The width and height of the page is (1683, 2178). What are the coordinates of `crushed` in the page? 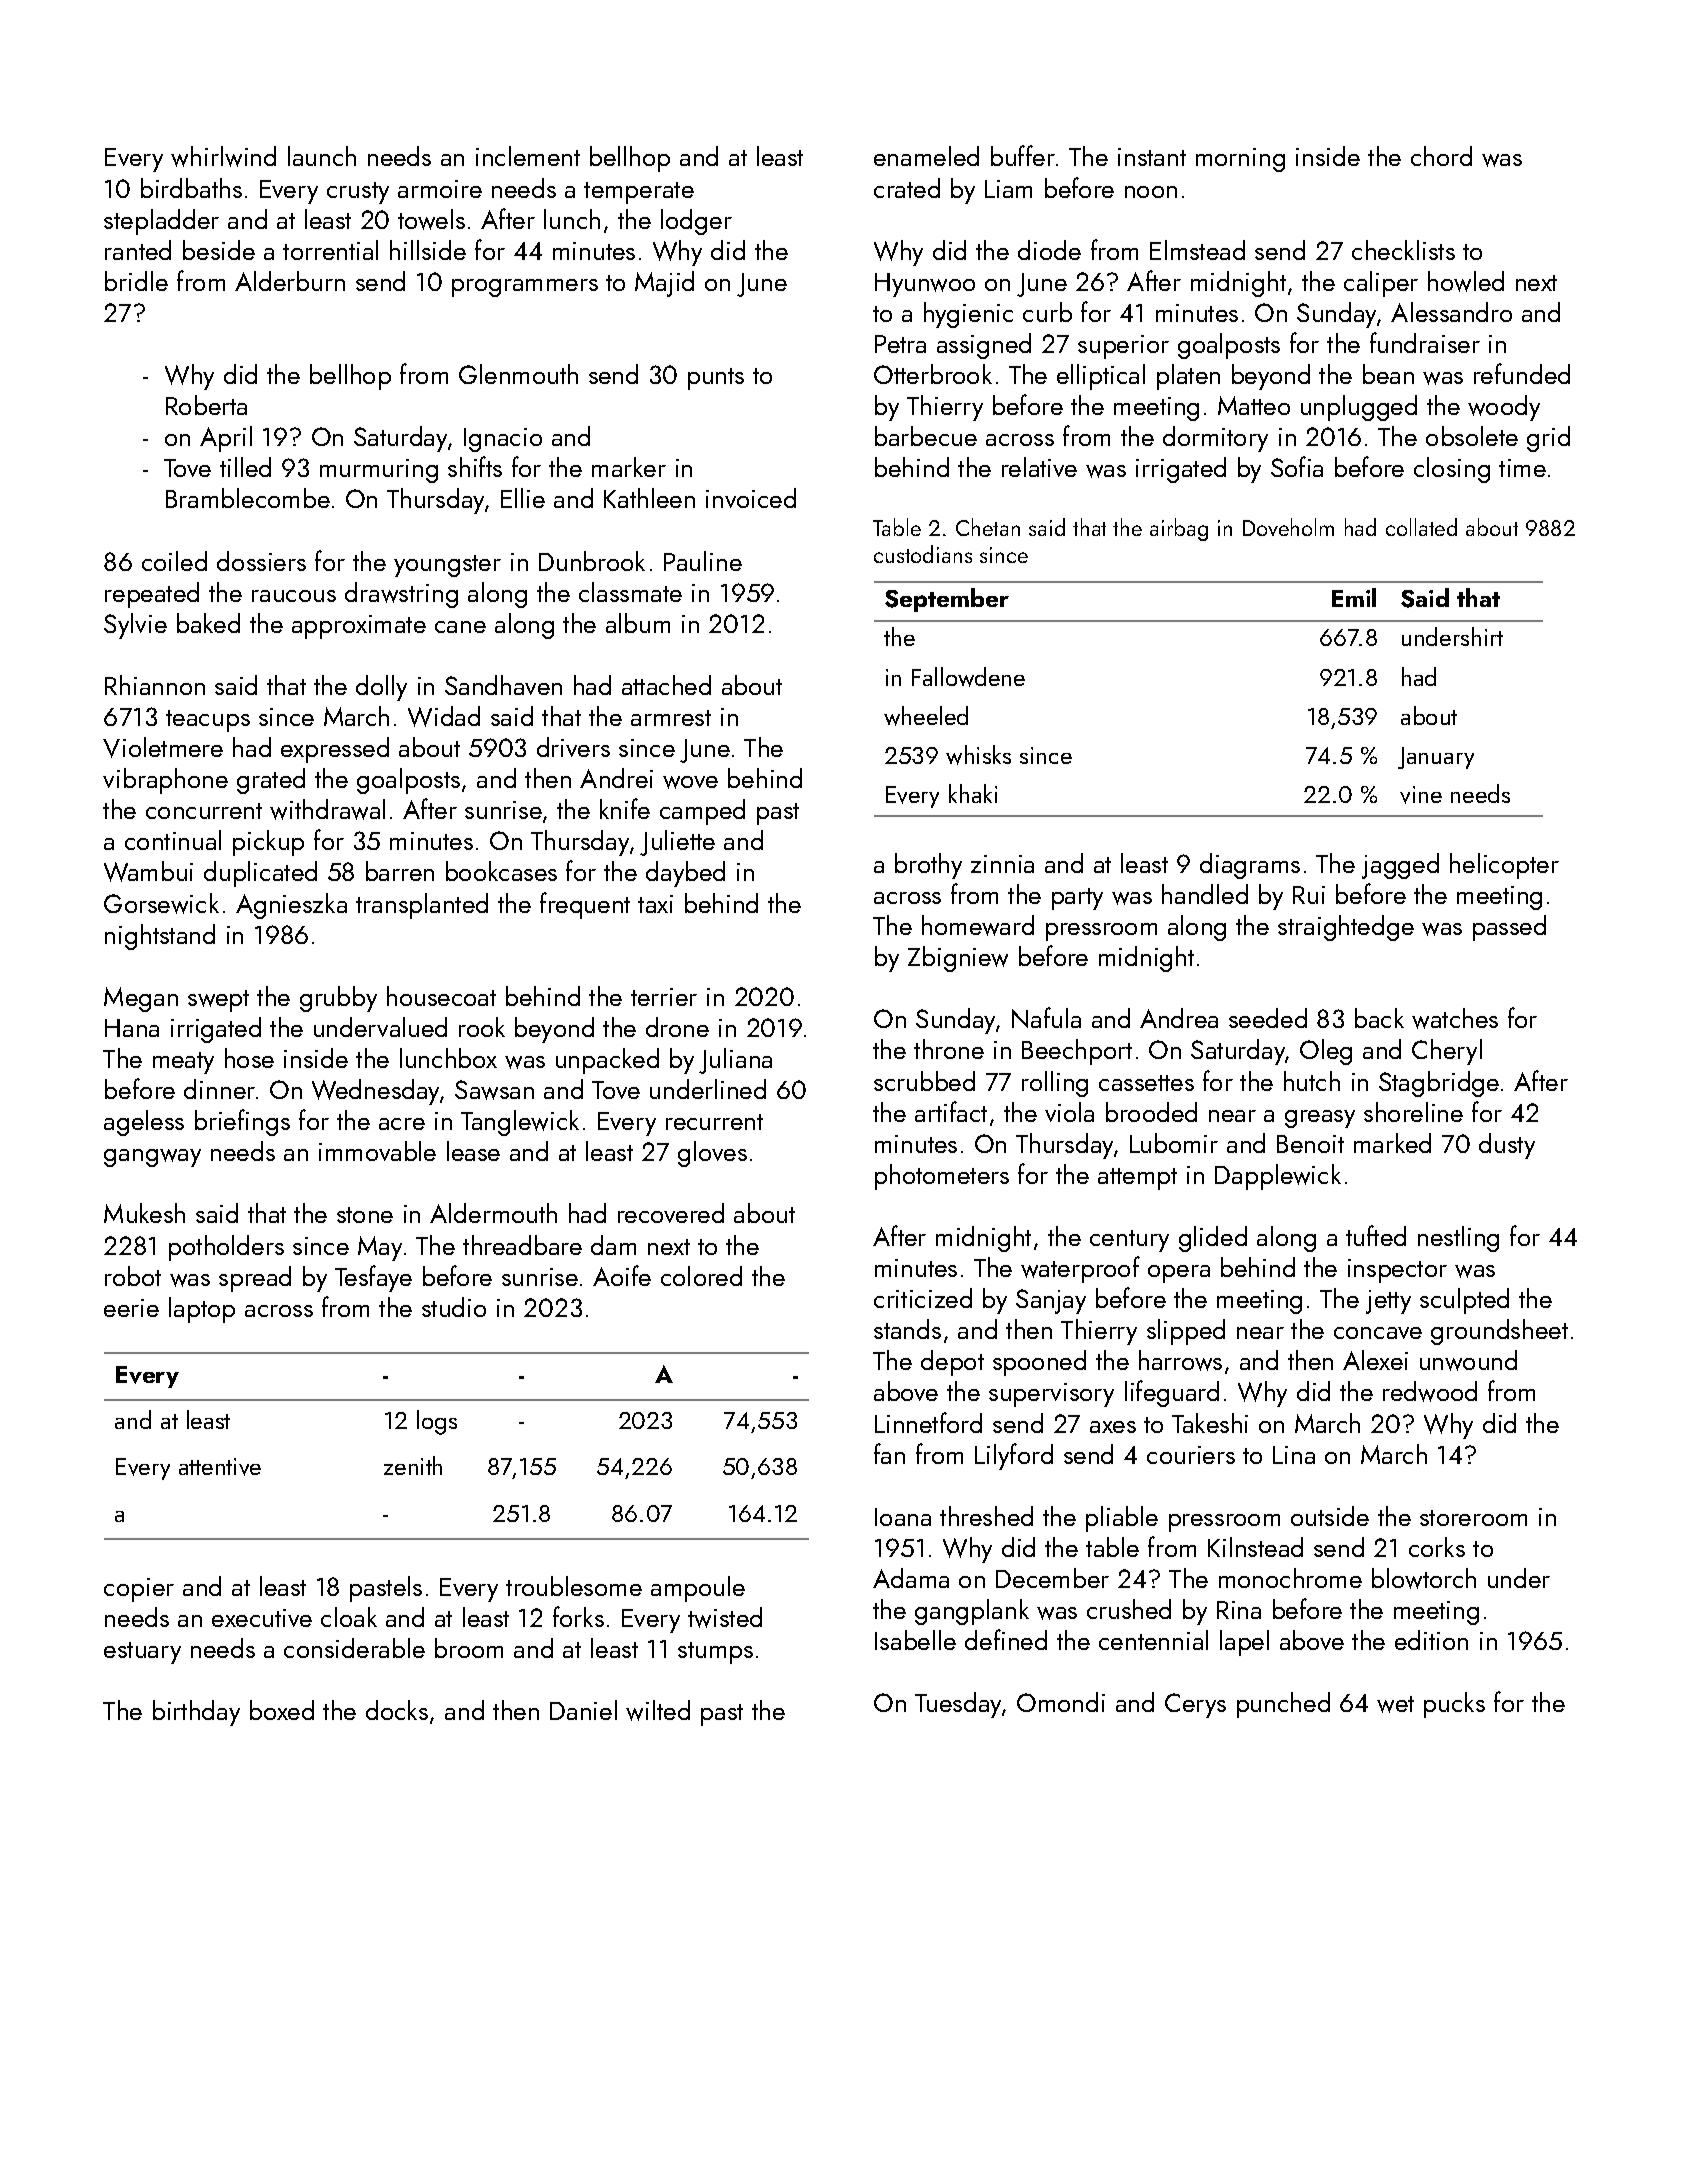 It's located at (1129, 1609).
